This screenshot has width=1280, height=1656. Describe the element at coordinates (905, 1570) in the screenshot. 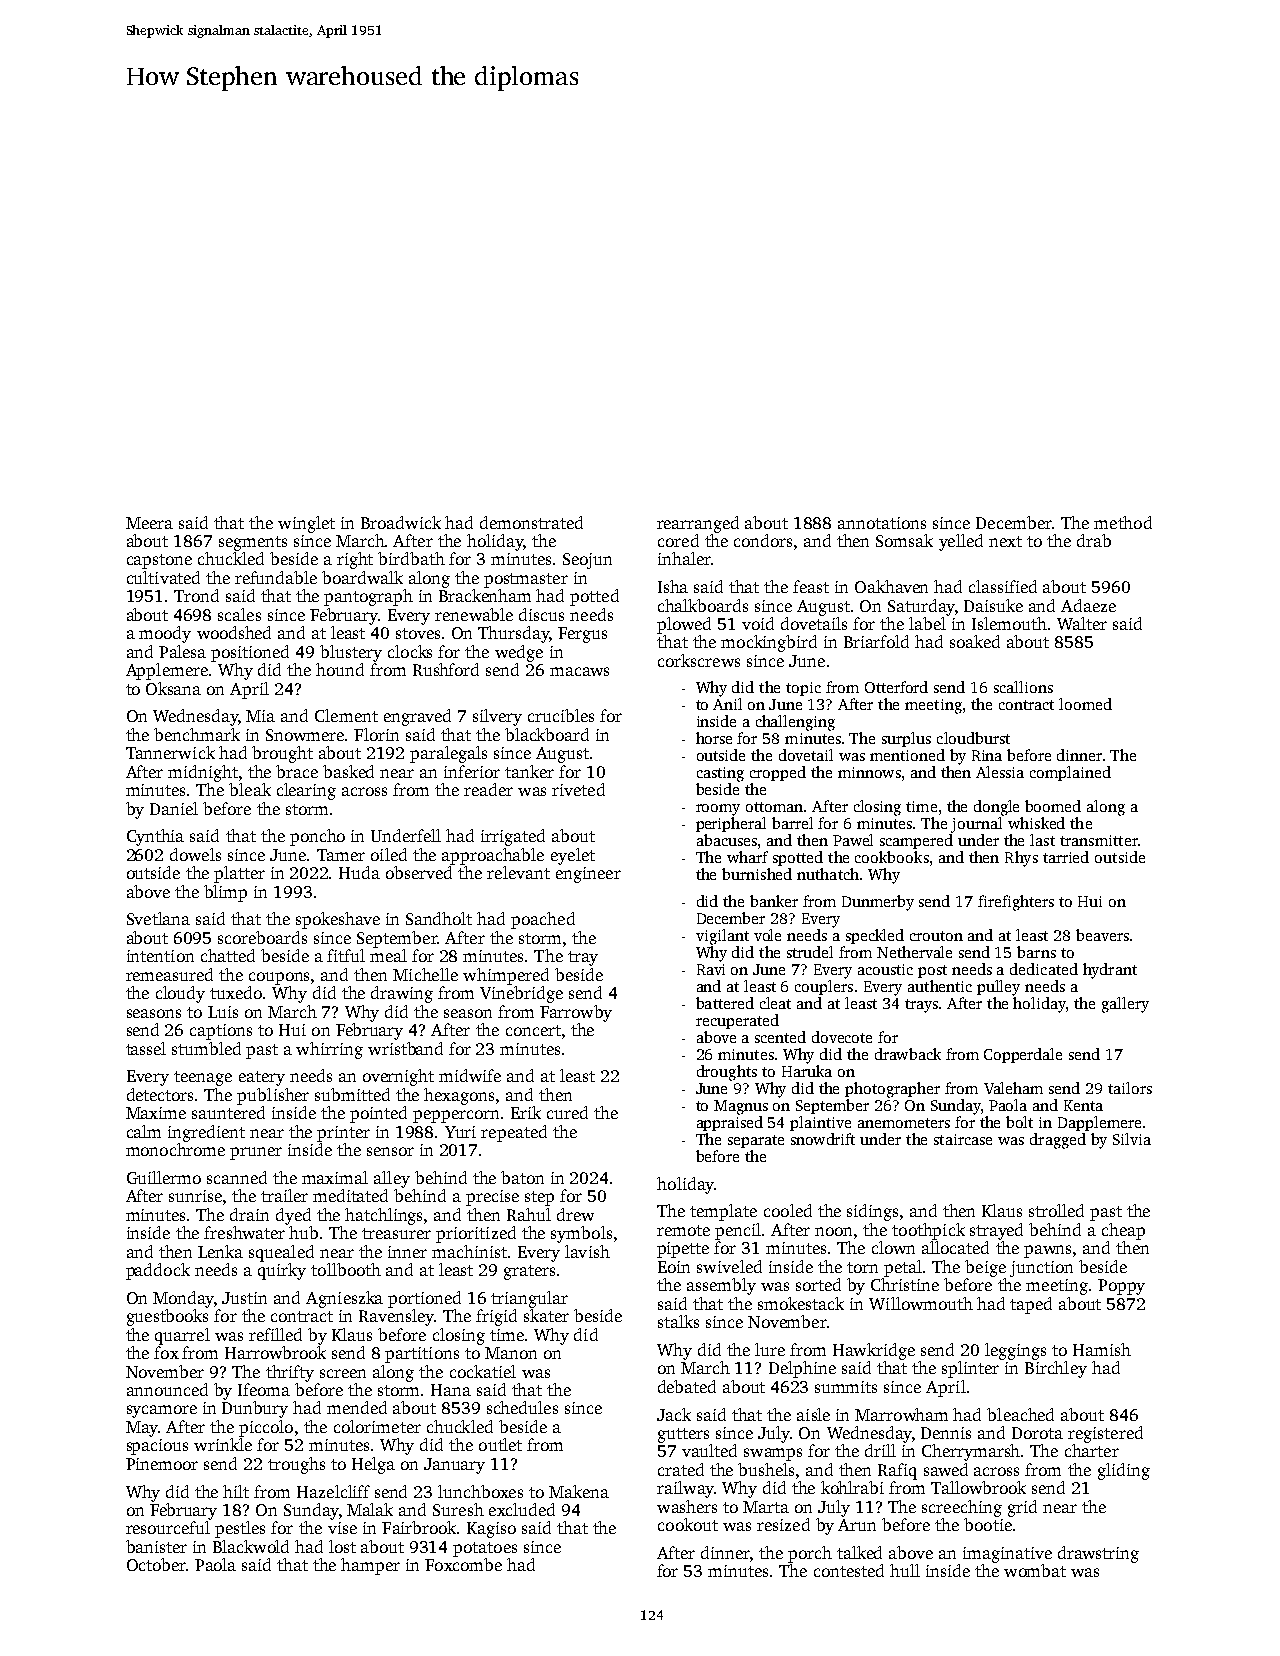

I see `hull` at that location.
